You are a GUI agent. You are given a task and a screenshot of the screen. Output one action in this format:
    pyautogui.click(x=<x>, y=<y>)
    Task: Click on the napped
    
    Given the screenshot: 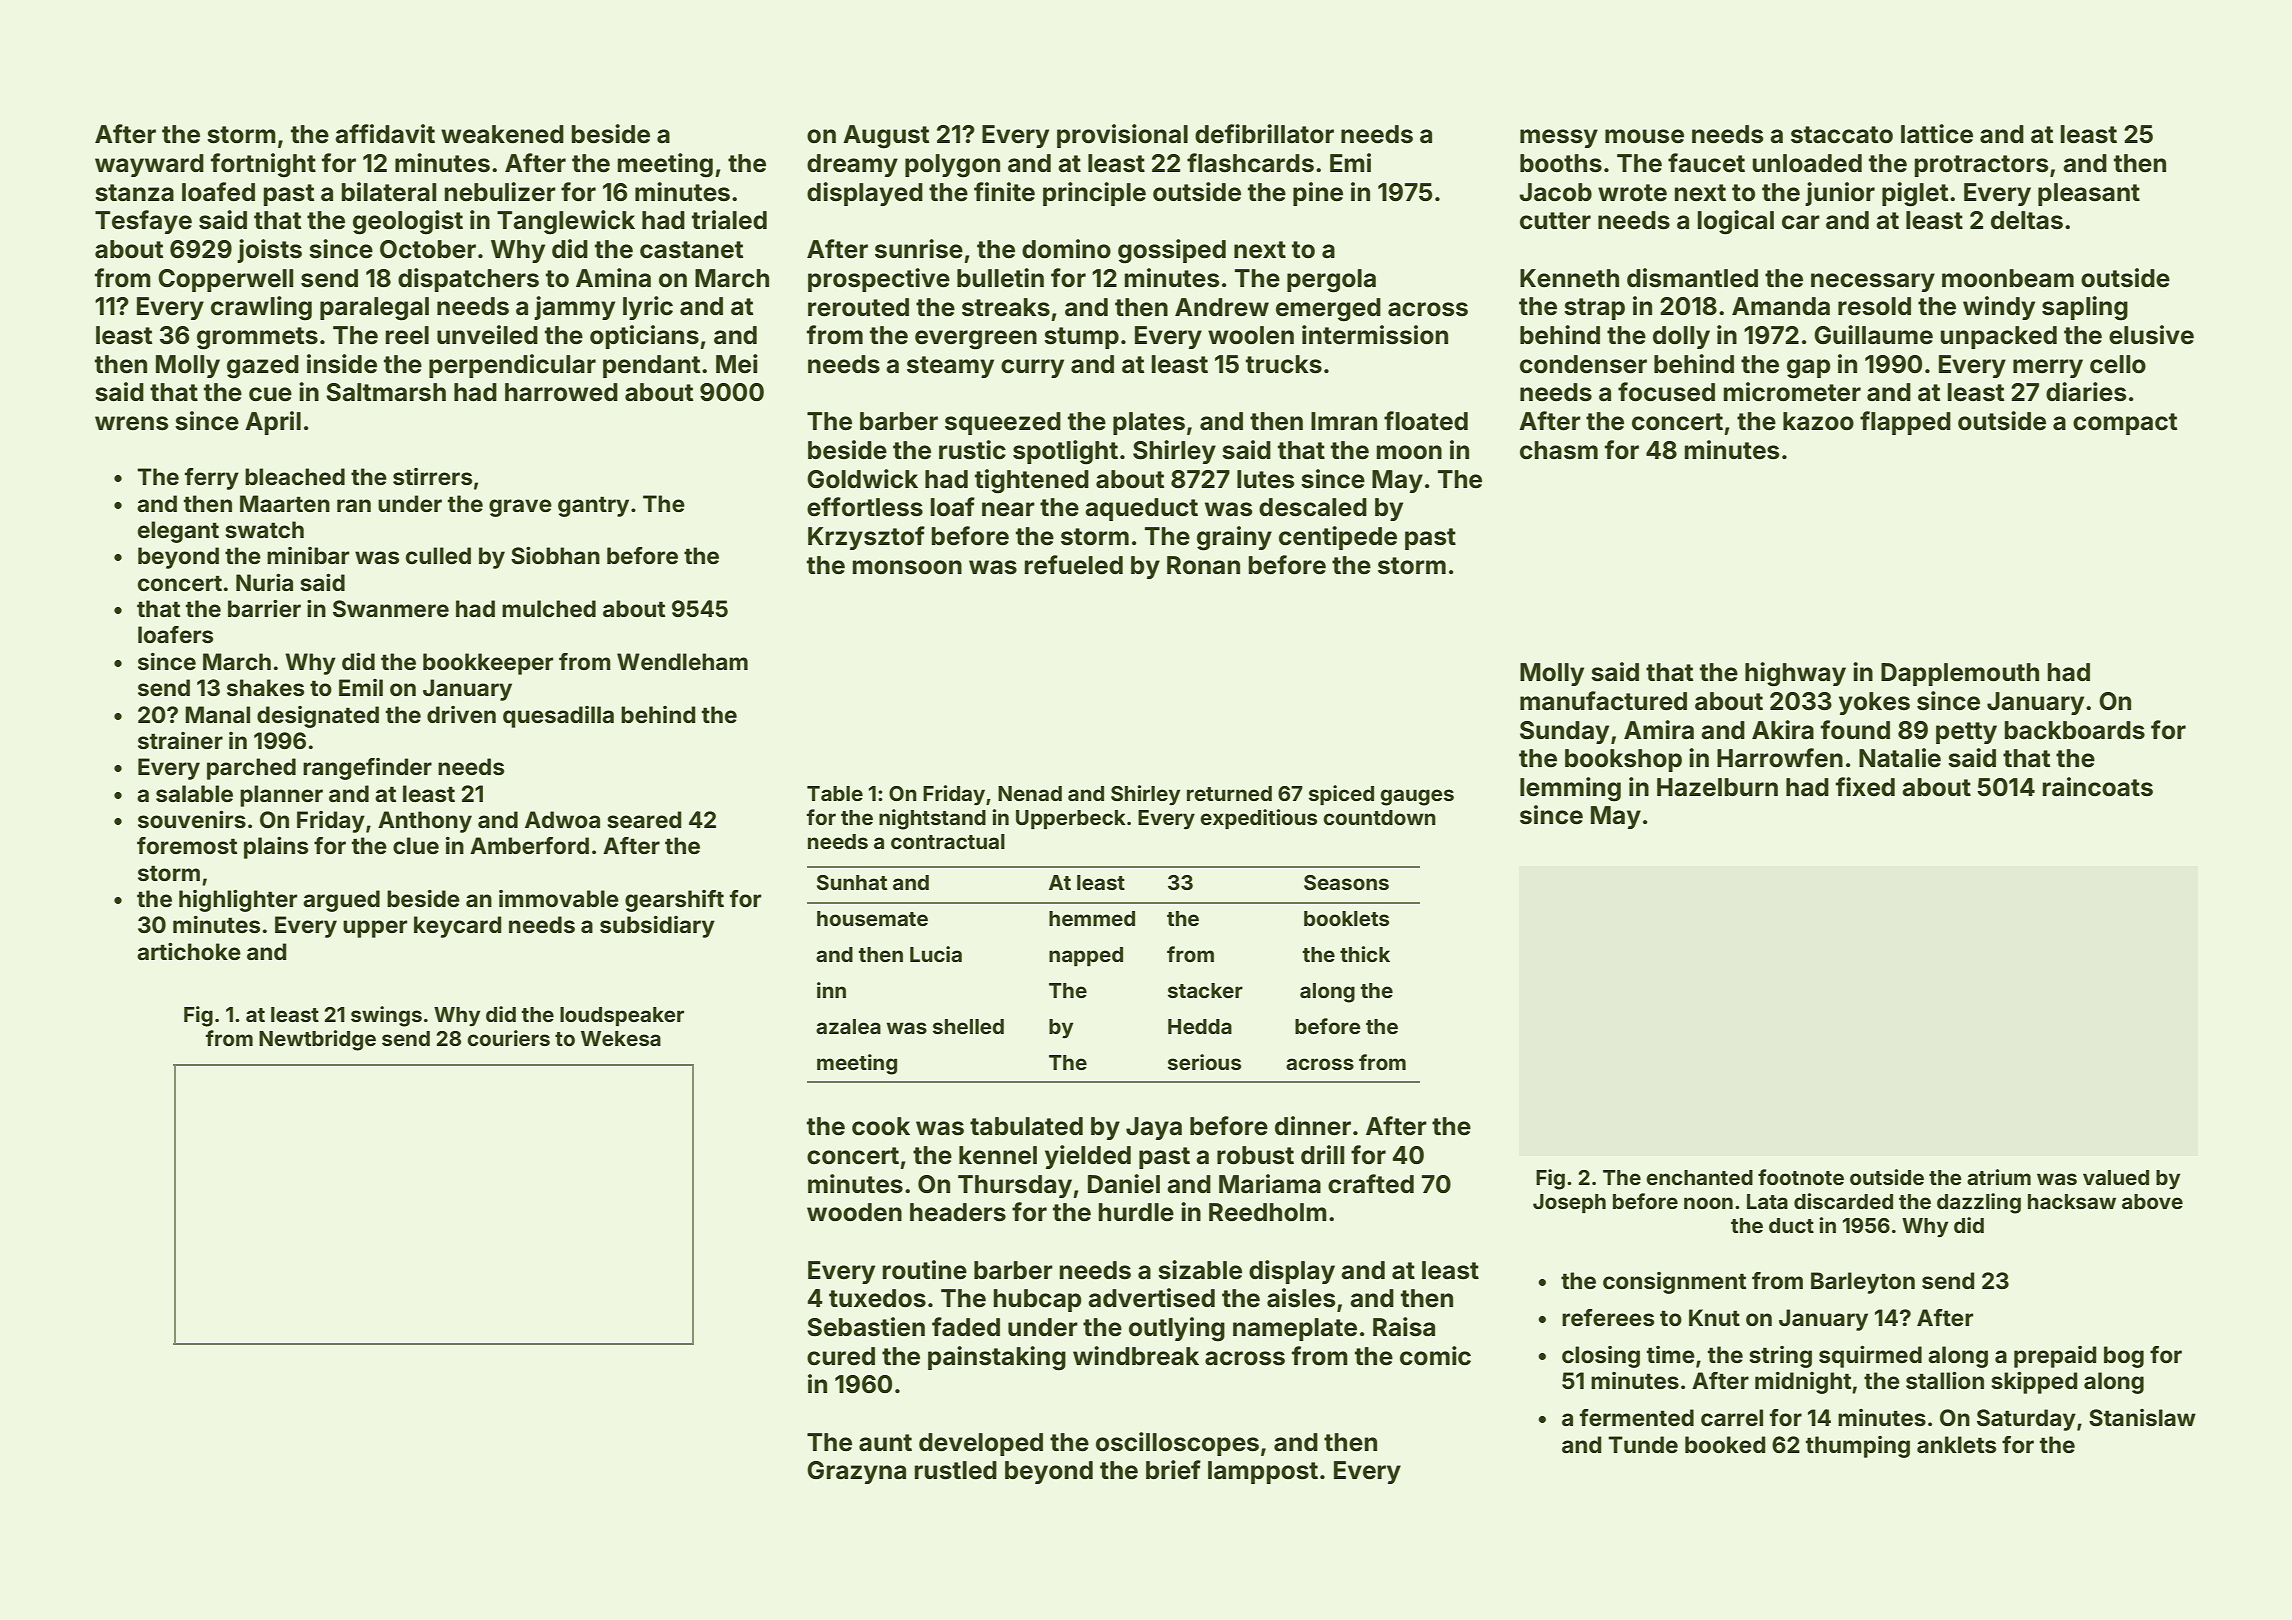 What is the action you would take?
    pyautogui.click(x=1086, y=956)
